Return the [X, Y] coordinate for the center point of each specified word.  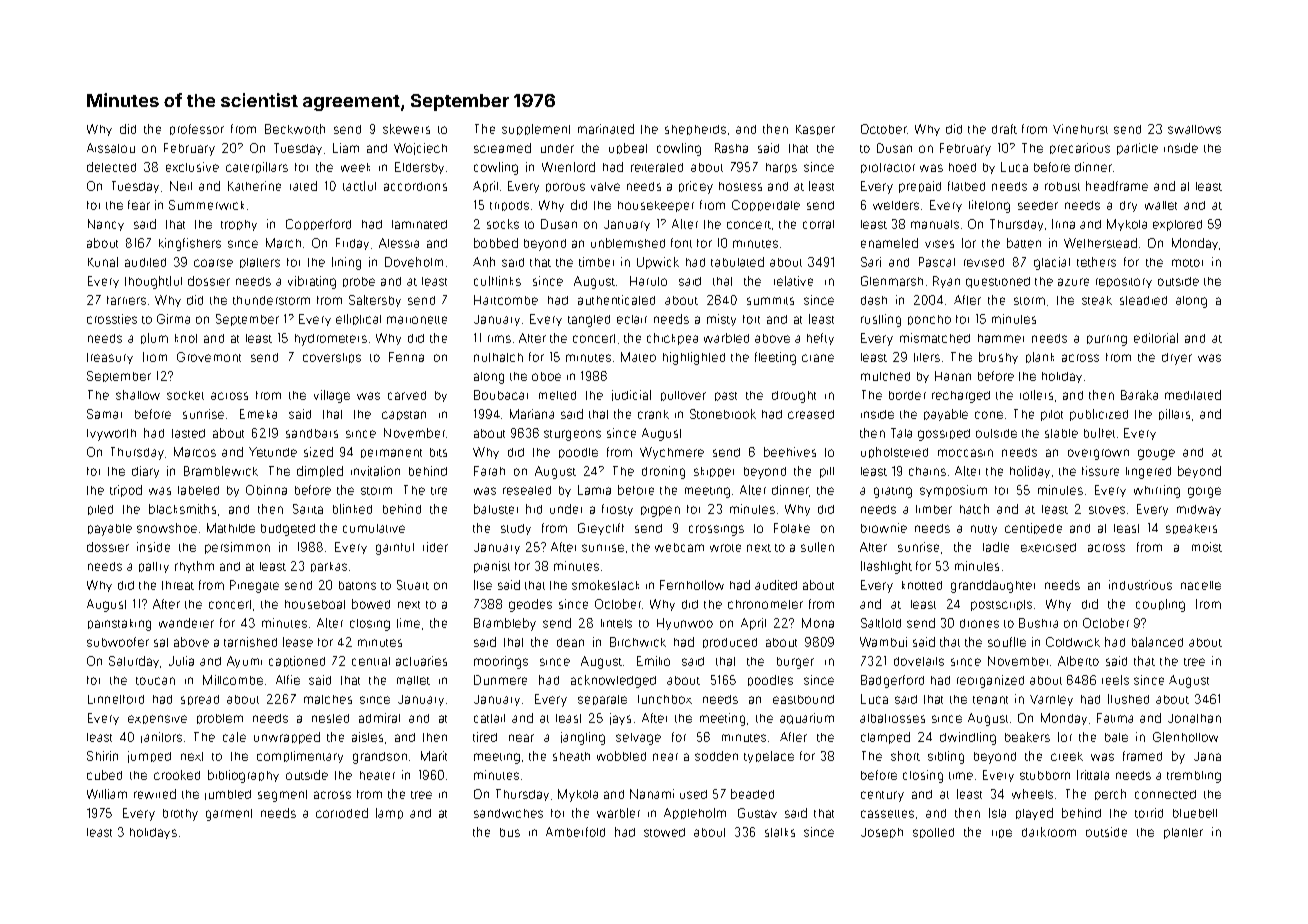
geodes [530, 605]
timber [596, 262]
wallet [1161, 205]
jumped [149, 757]
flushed [1128, 699]
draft [1004, 129]
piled [100, 510]
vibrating [312, 282]
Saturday [134, 662]
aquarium [807, 718]
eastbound [803, 699]
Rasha [731, 148]
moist [1207, 547]
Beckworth [295, 129]
